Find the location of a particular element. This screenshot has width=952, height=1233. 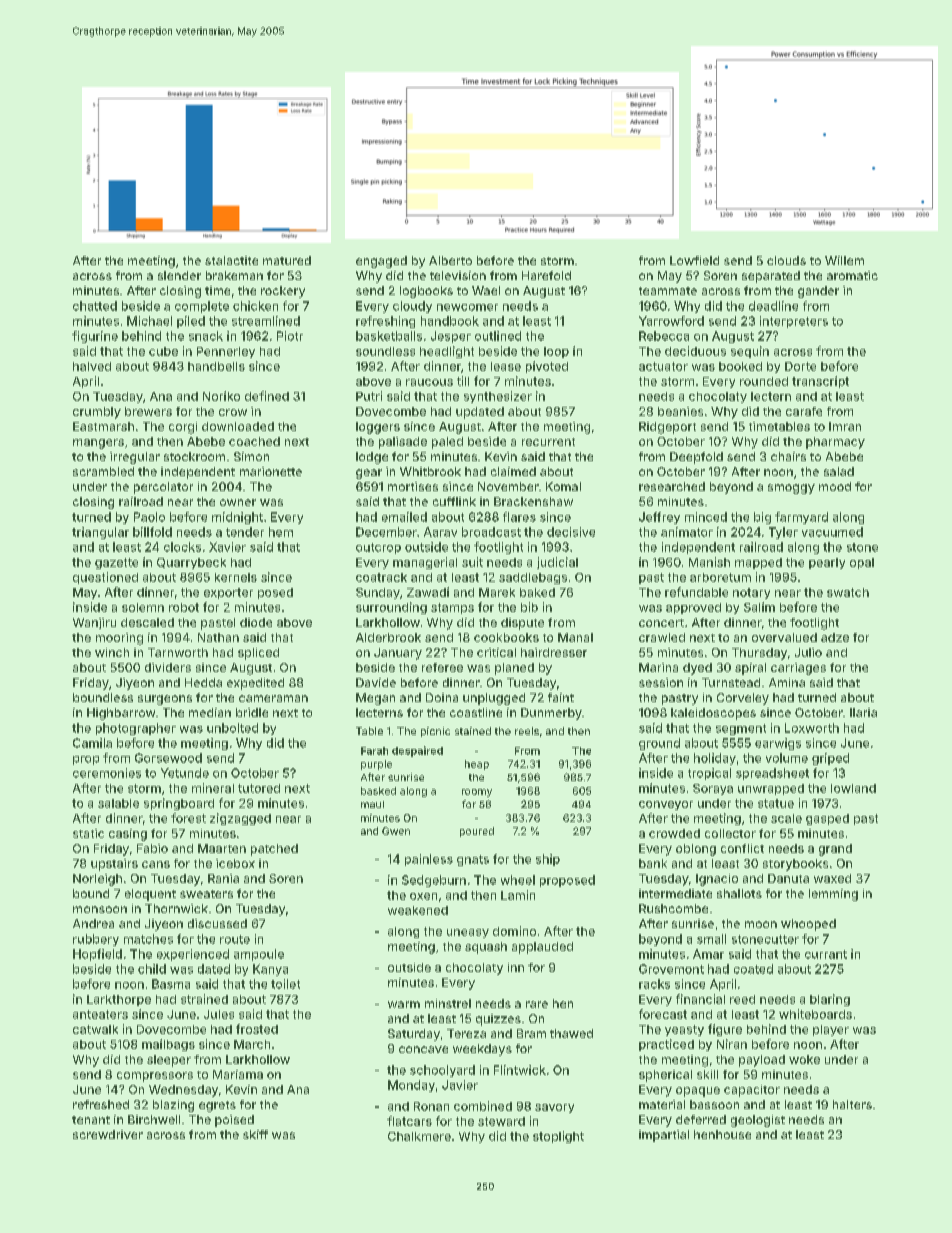

refreshed is located at coordinates (101, 1104).
